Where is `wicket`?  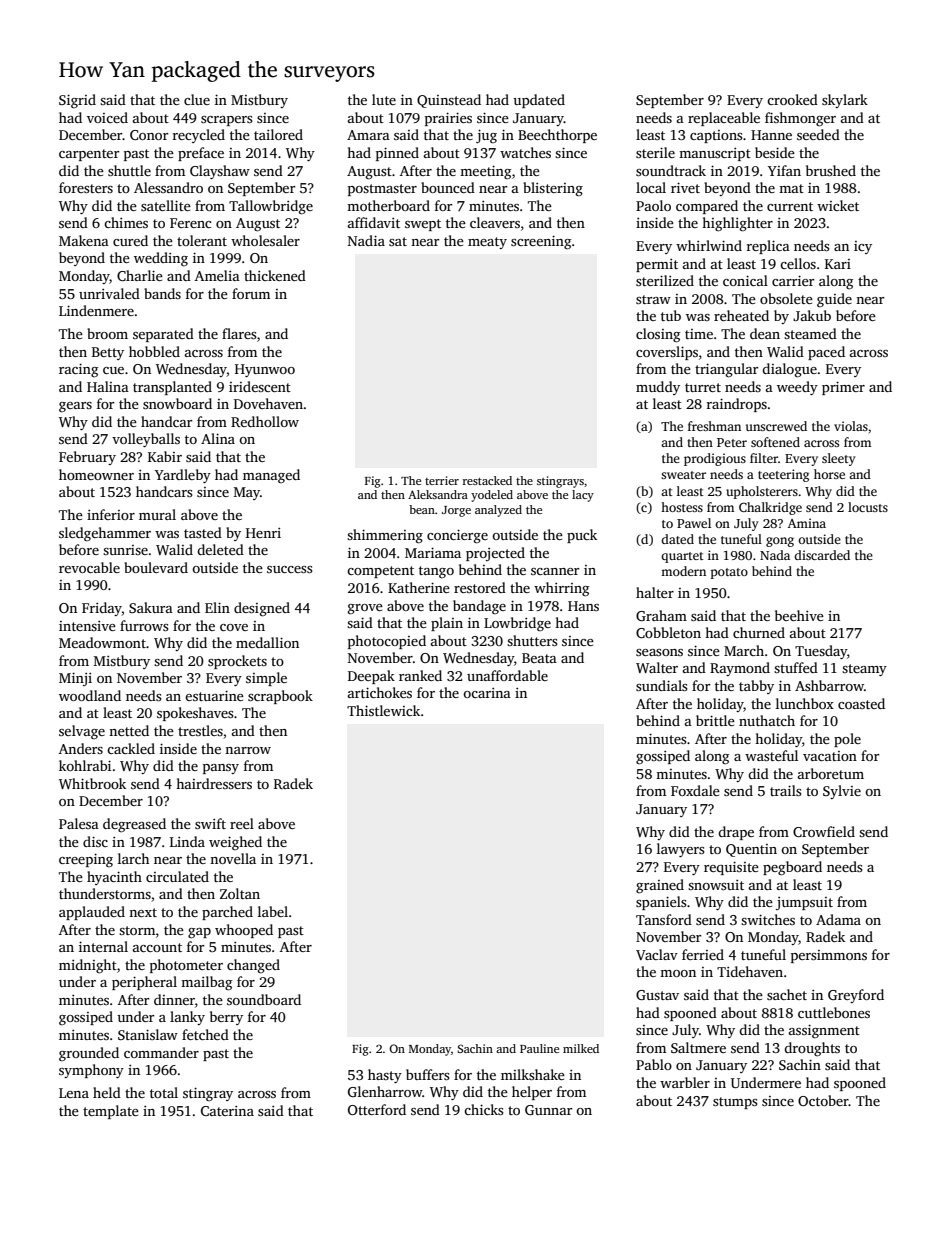 wicket is located at coordinates (838, 205).
